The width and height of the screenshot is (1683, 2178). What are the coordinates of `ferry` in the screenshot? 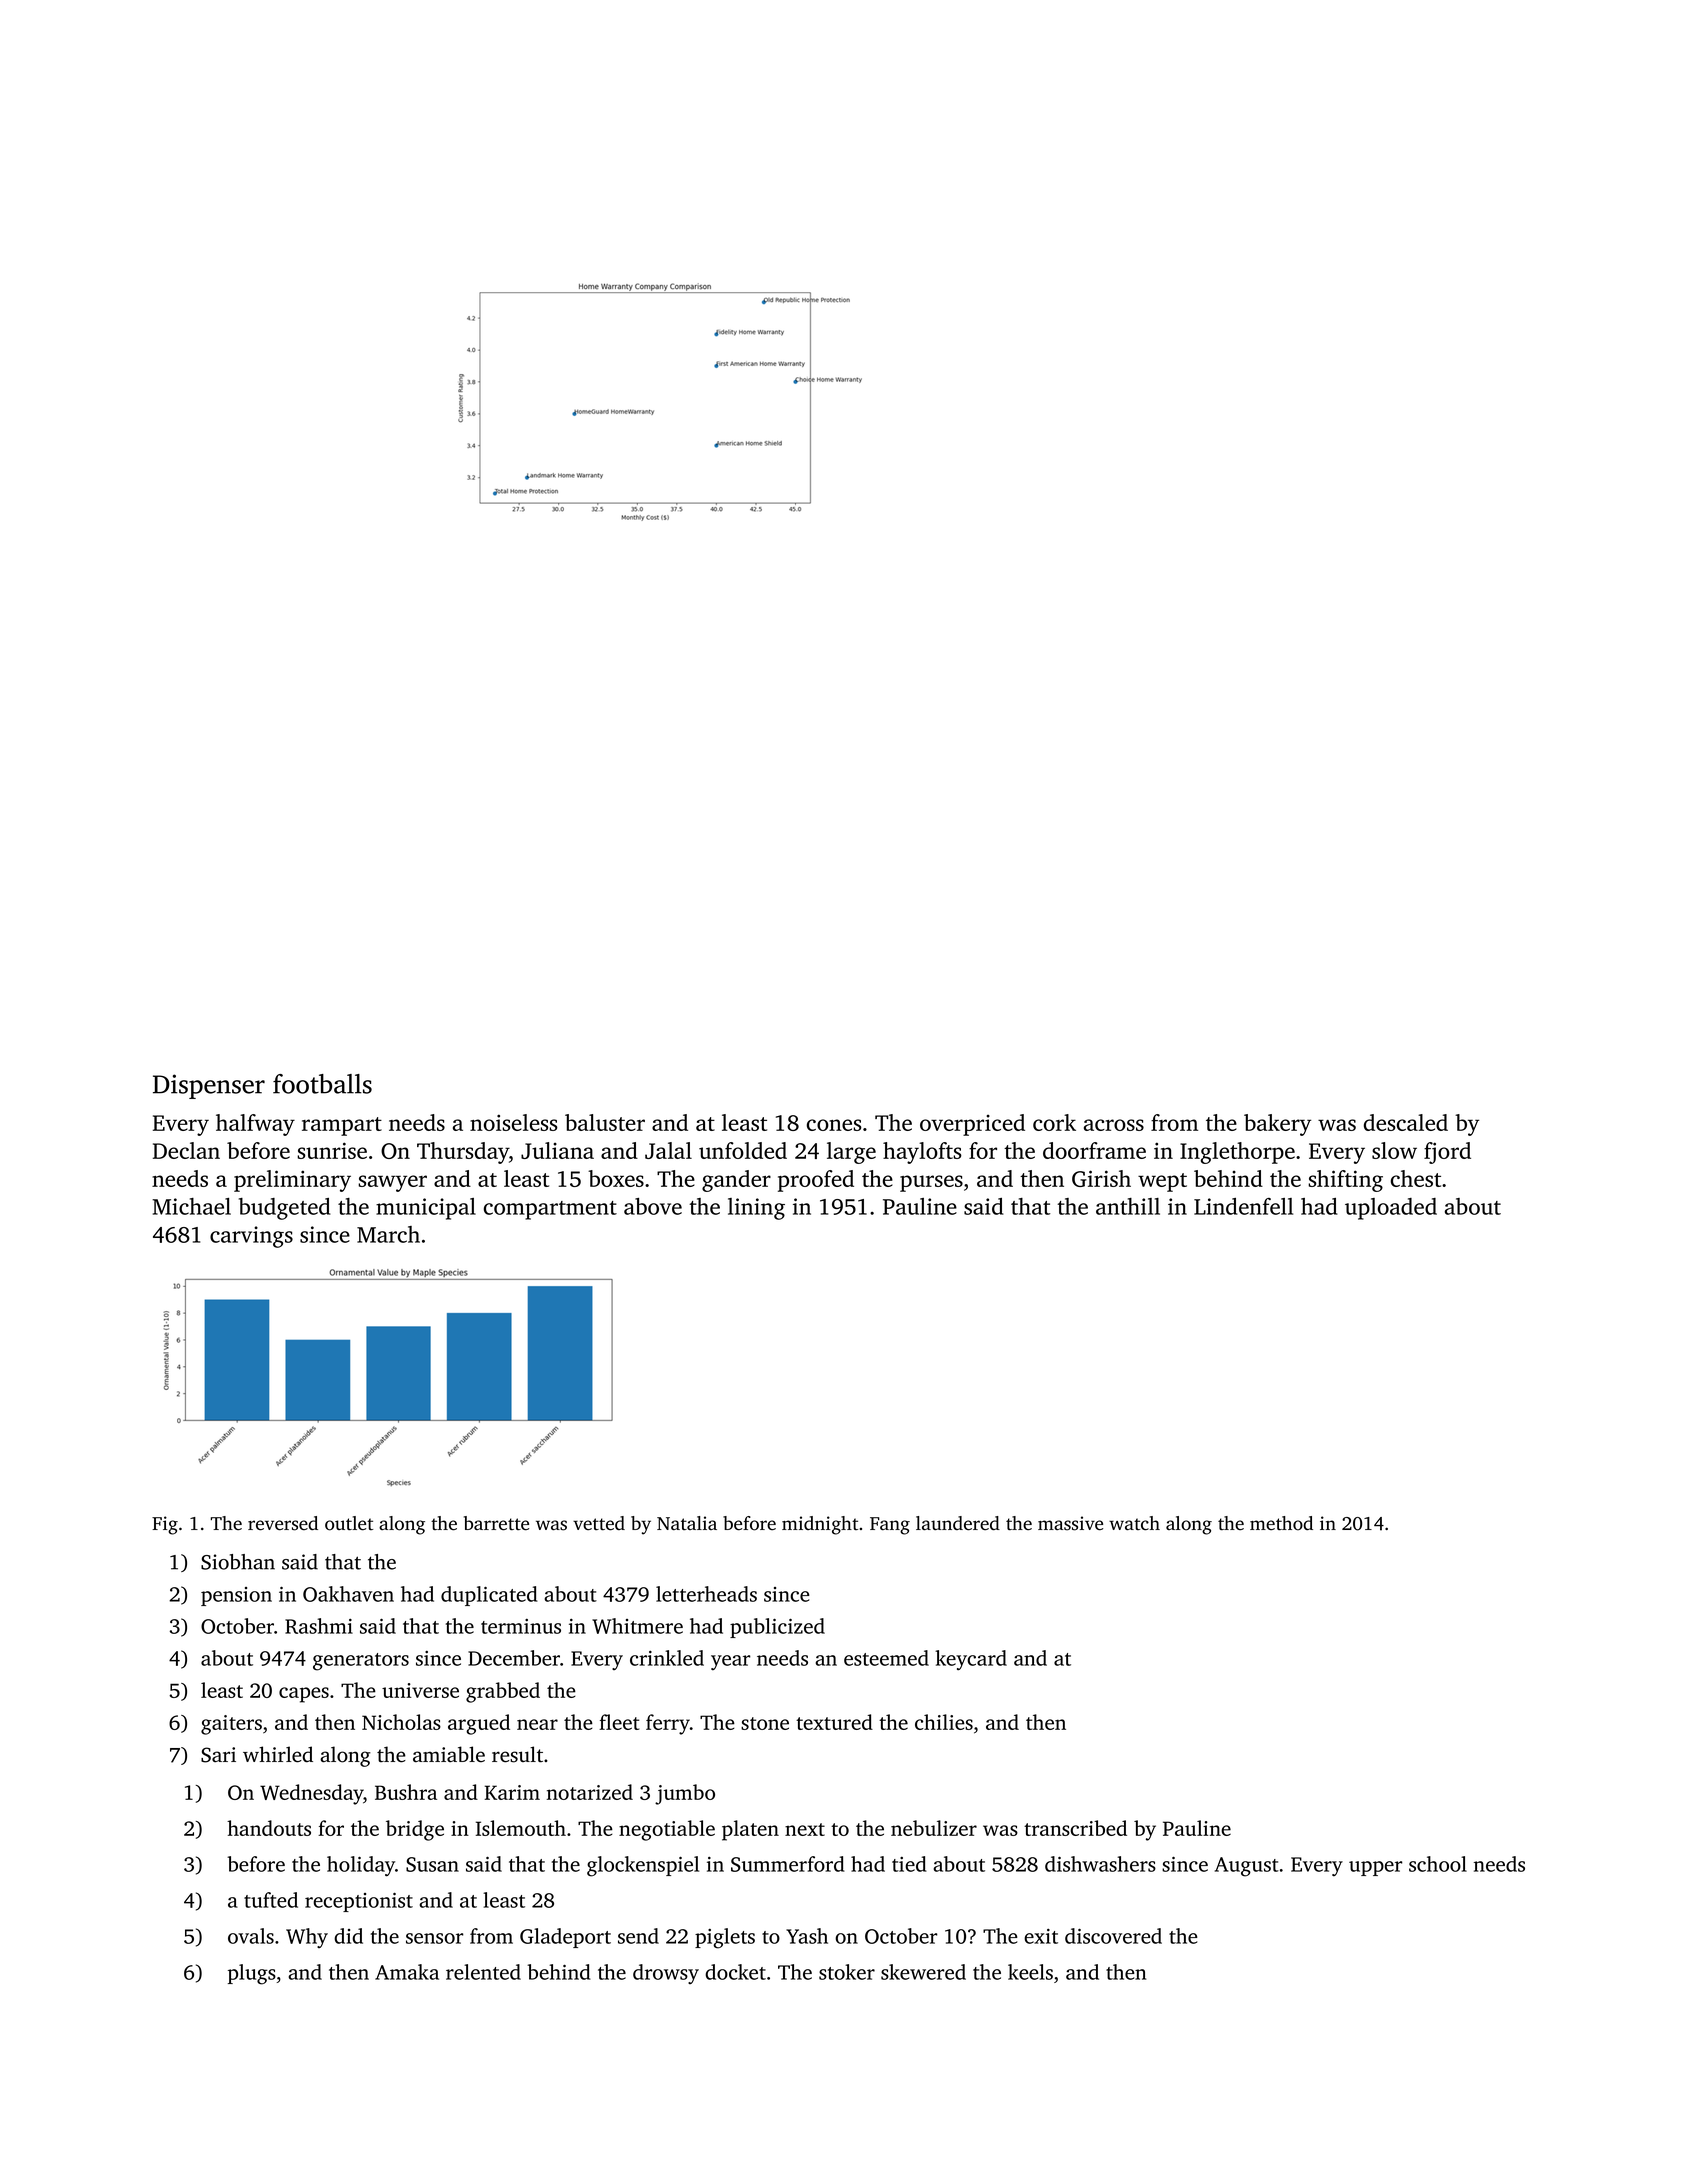 It's located at (668, 1724).
